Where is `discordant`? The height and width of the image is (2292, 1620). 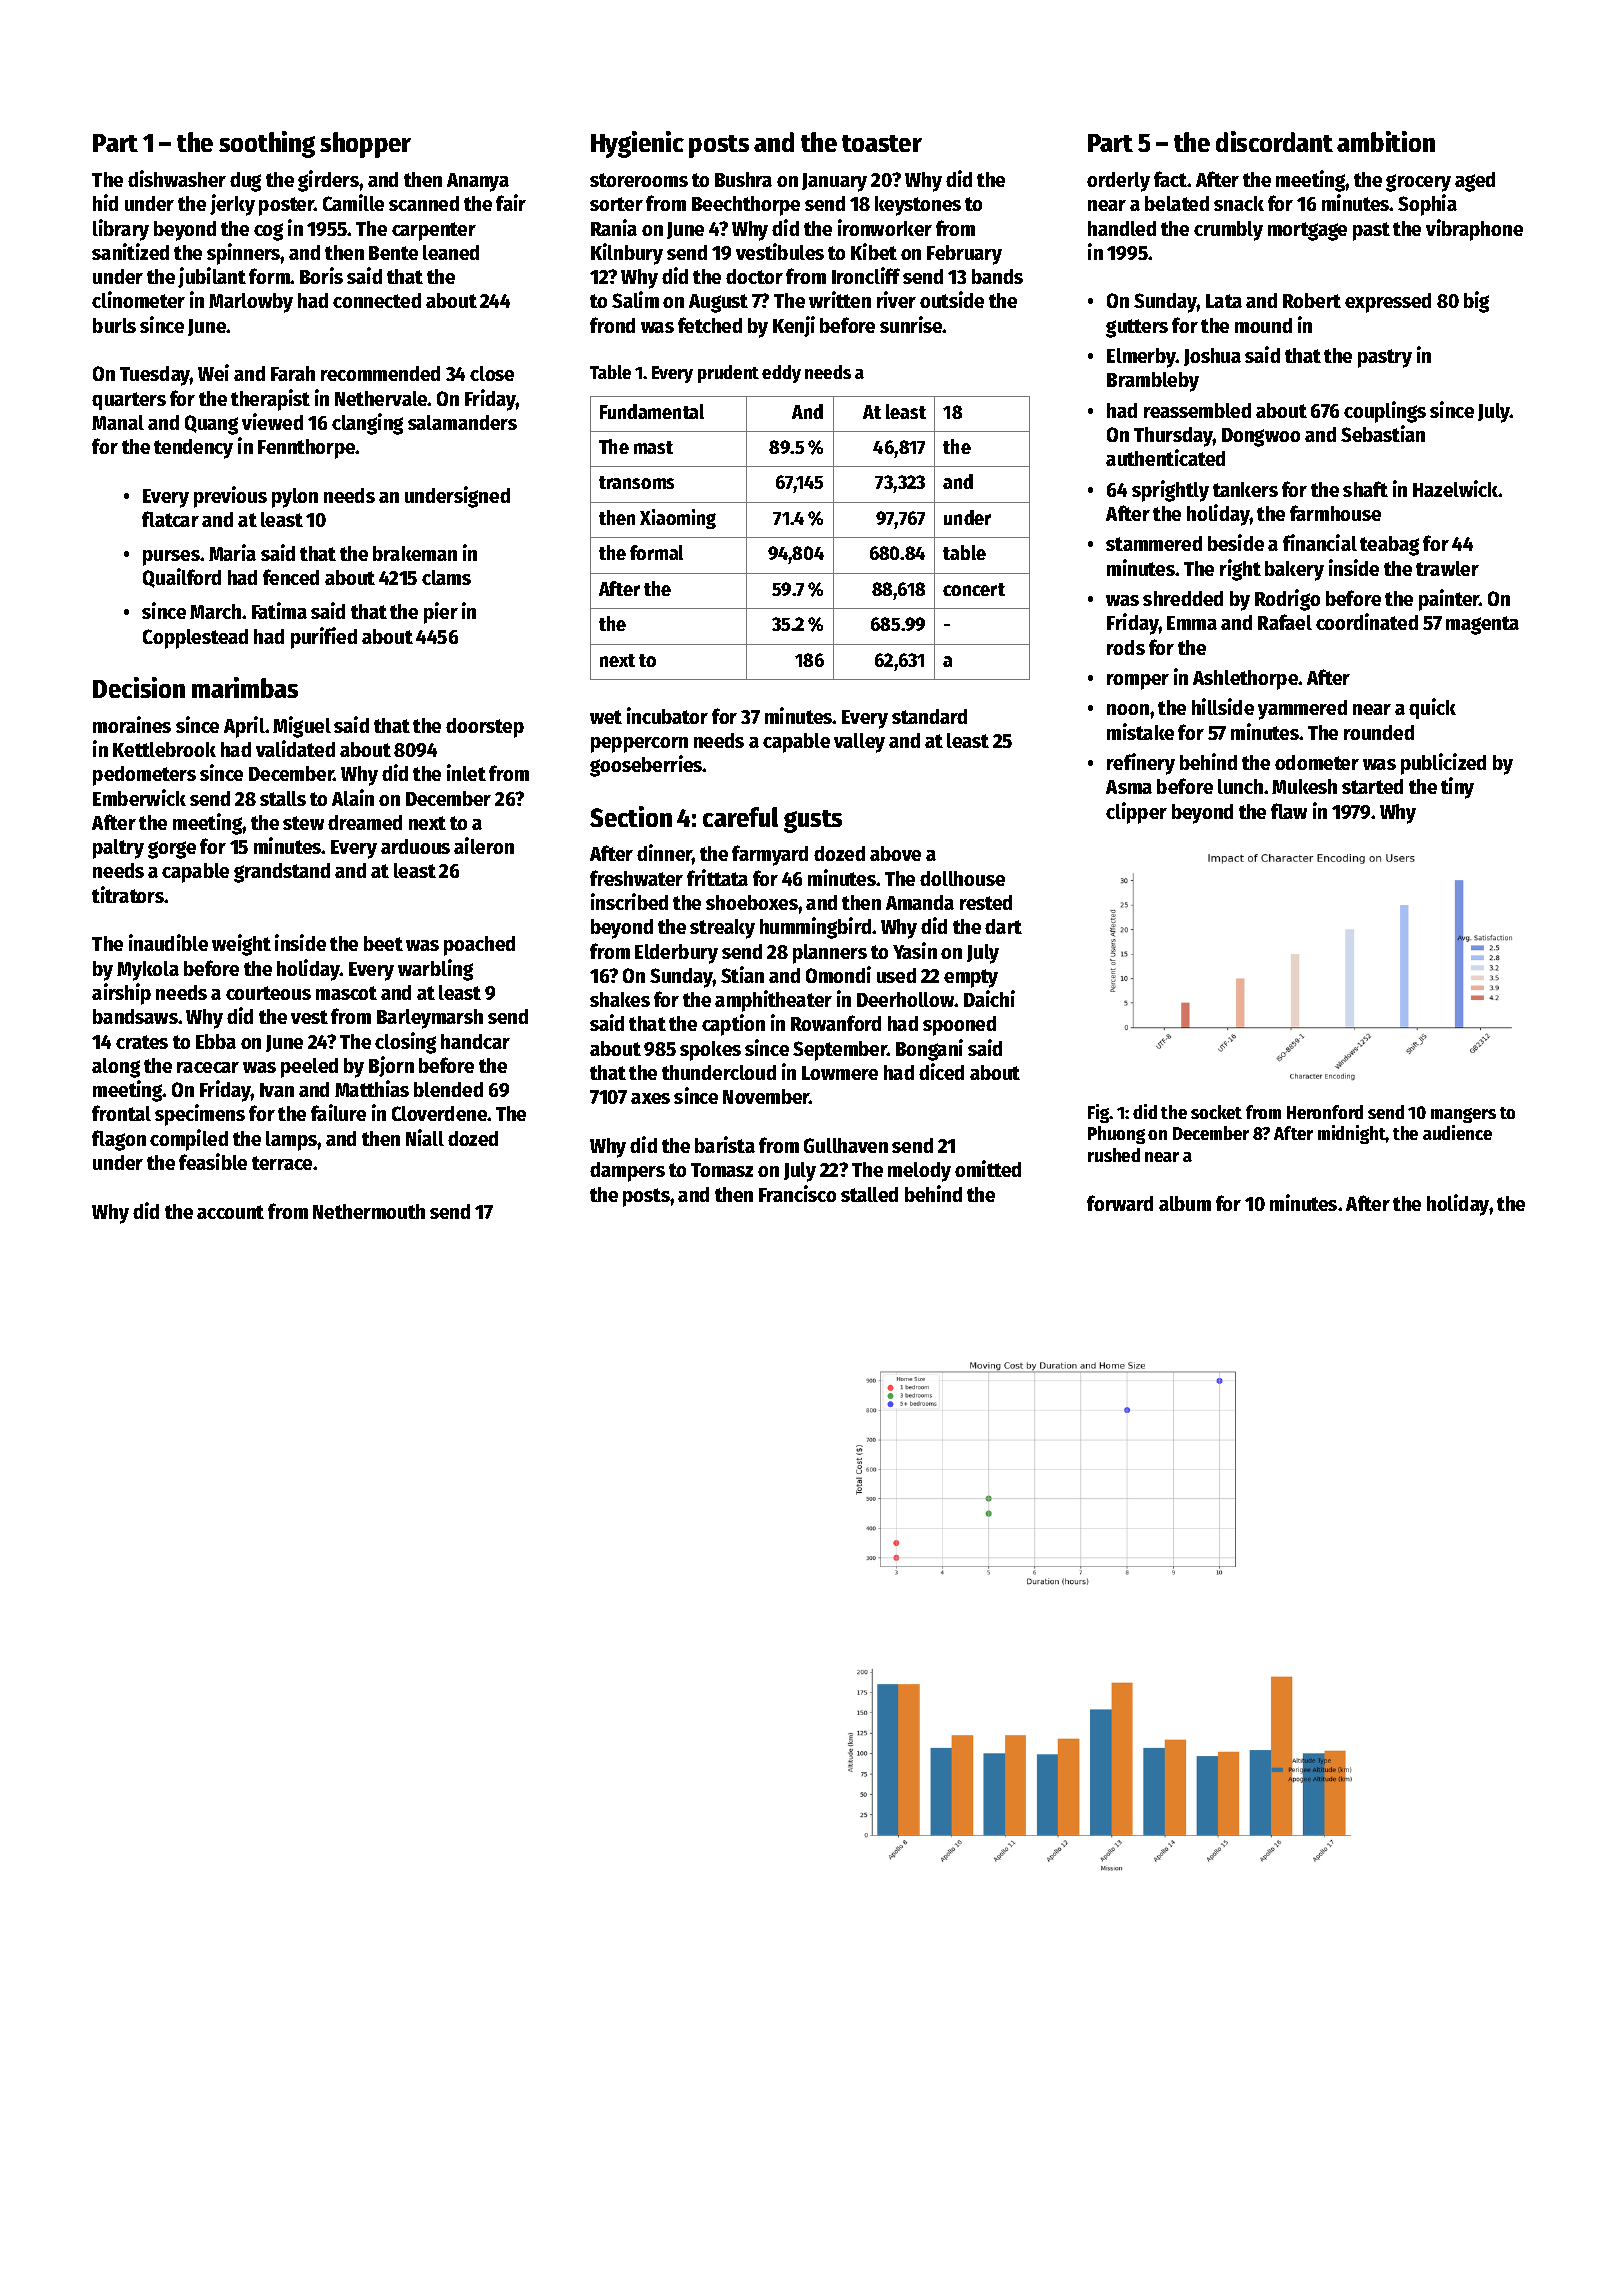
discordant is located at coordinates (1274, 141).
